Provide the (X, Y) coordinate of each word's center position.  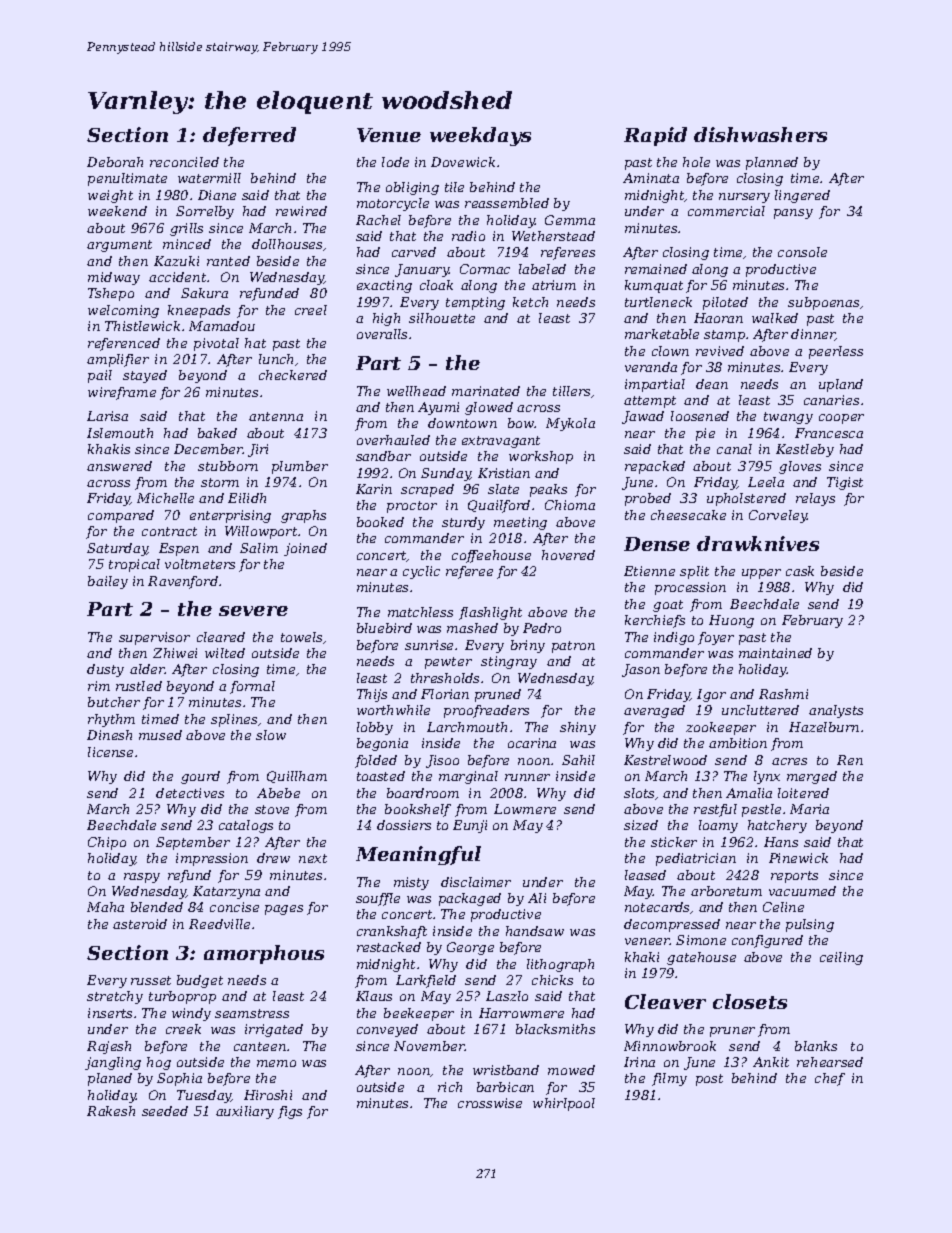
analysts (836, 711)
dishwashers (760, 134)
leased (645, 875)
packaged (470, 899)
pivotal (216, 344)
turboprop (182, 997)
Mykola (570, 424)
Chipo (107, 843)
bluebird (384, 628)
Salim (259, 548)
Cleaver (665, 1001)
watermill (209, 178)
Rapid (655, 136)
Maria (809, 809)
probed (648, 499)
